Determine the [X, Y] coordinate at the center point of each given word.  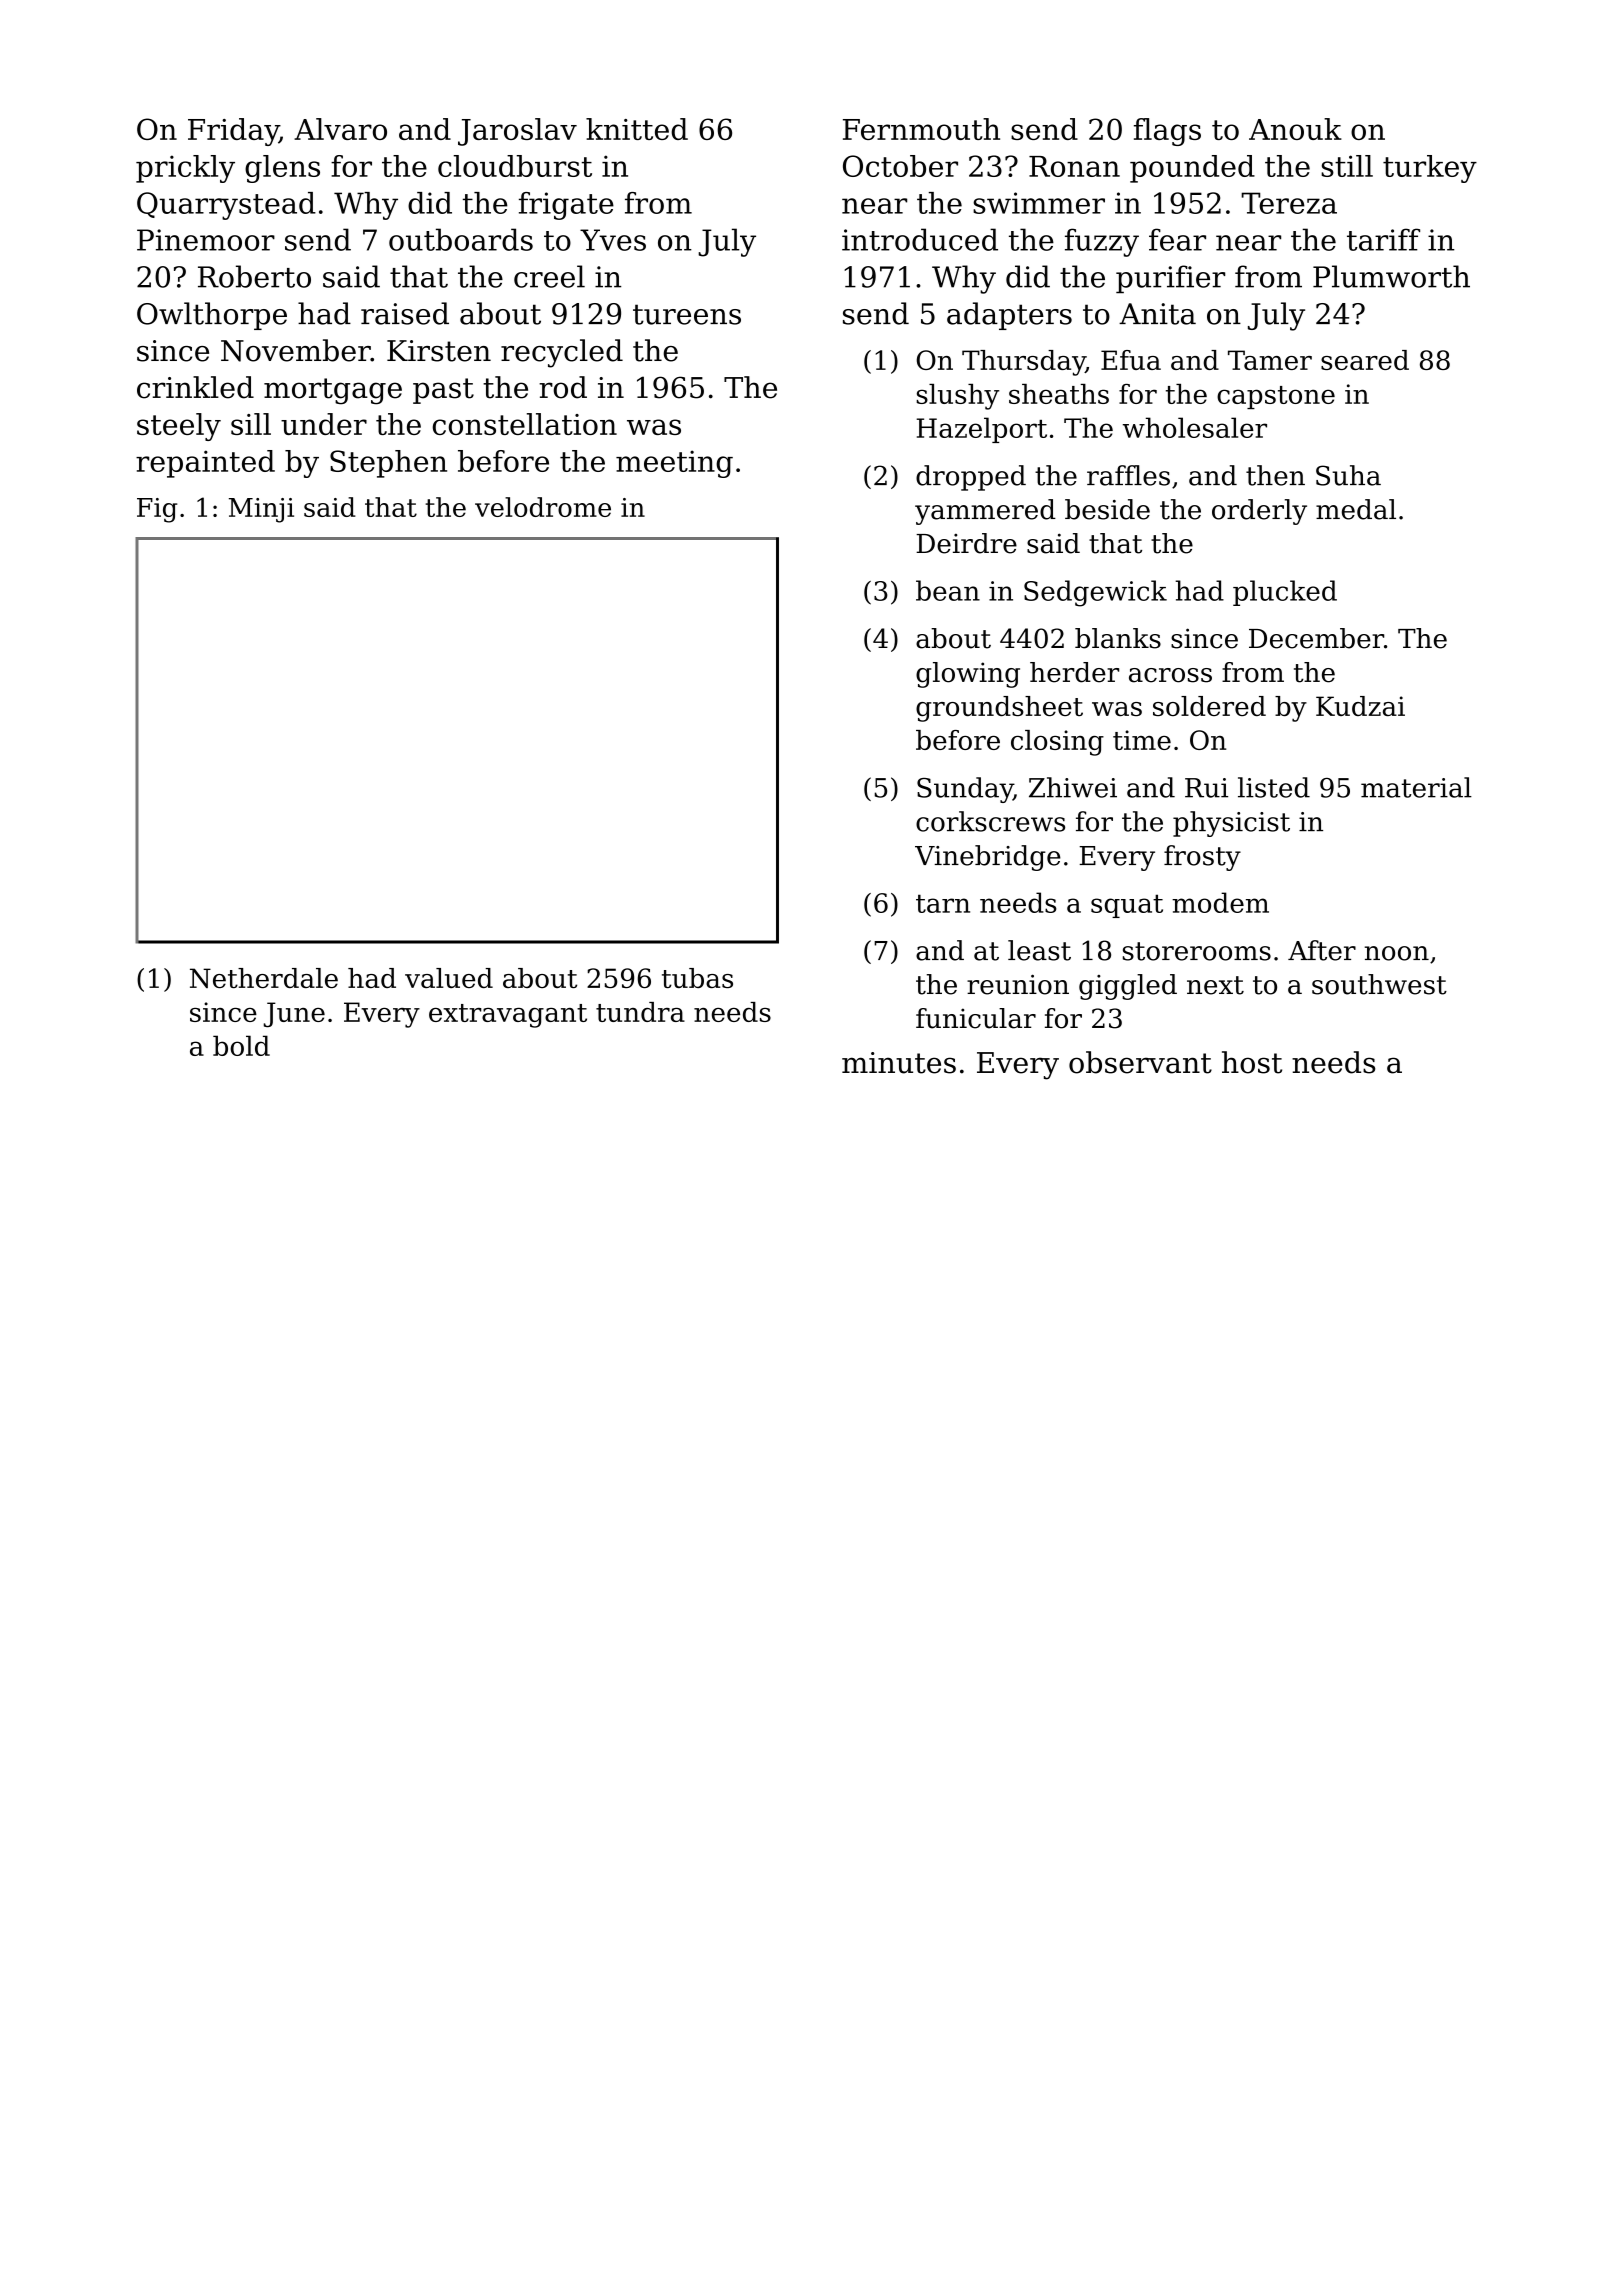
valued [449, 978]
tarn [943, 903]
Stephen [388, 464]
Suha [1348, 475]
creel [549, 276]
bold [241, 1045]
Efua [1131, 360]
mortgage [333, 391]
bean [948, 590]
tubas [697, 978]
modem [1220, 902]
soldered [1209, 706]
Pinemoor [206, 240]
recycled [562, 353]
